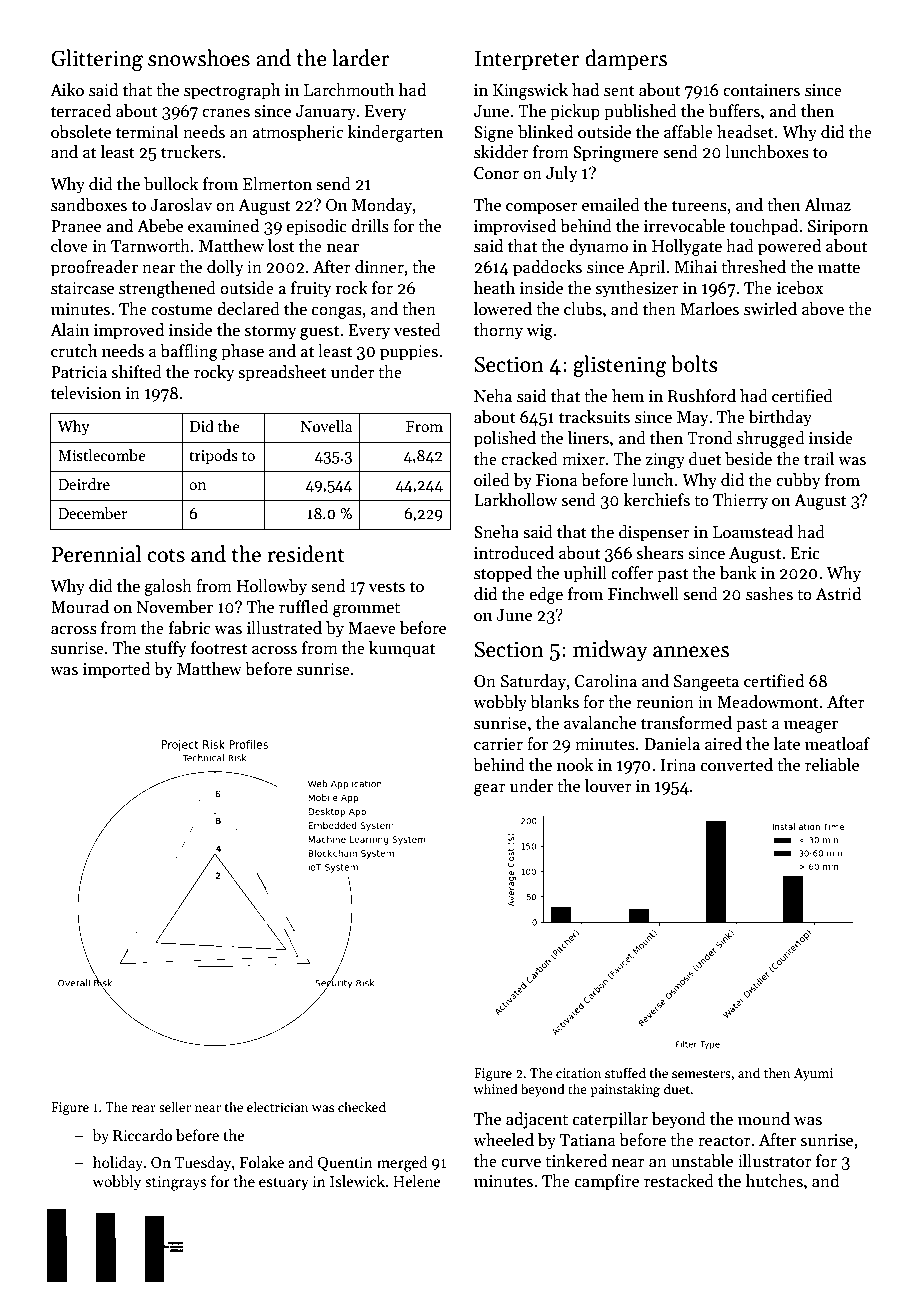 This page has width=924, height=1308. Describe the element at coordinates (626, 60) in the page. I see `dampers` at that location.
